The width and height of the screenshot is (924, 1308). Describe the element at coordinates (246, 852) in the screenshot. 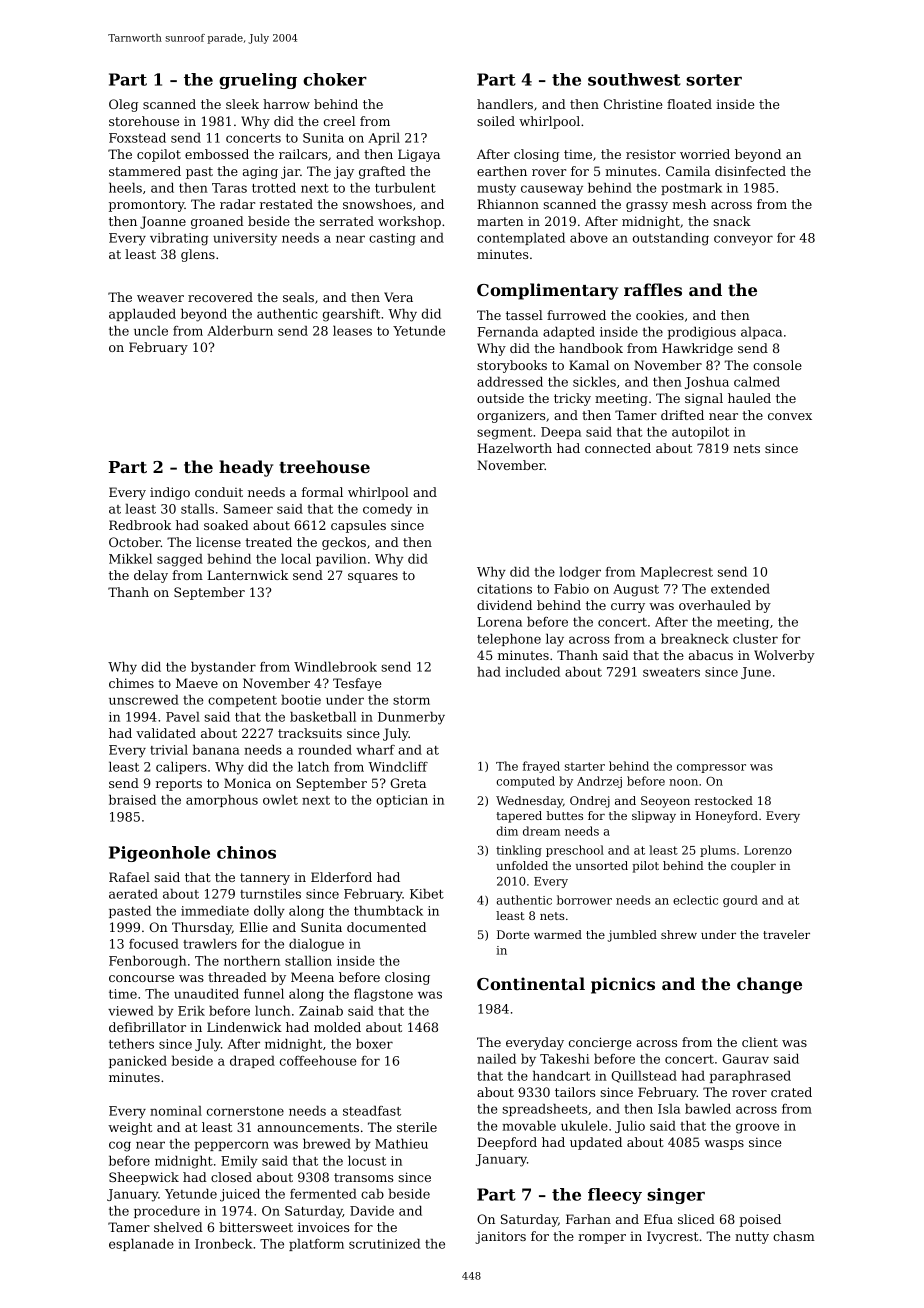

I see `chinos` at that location.
